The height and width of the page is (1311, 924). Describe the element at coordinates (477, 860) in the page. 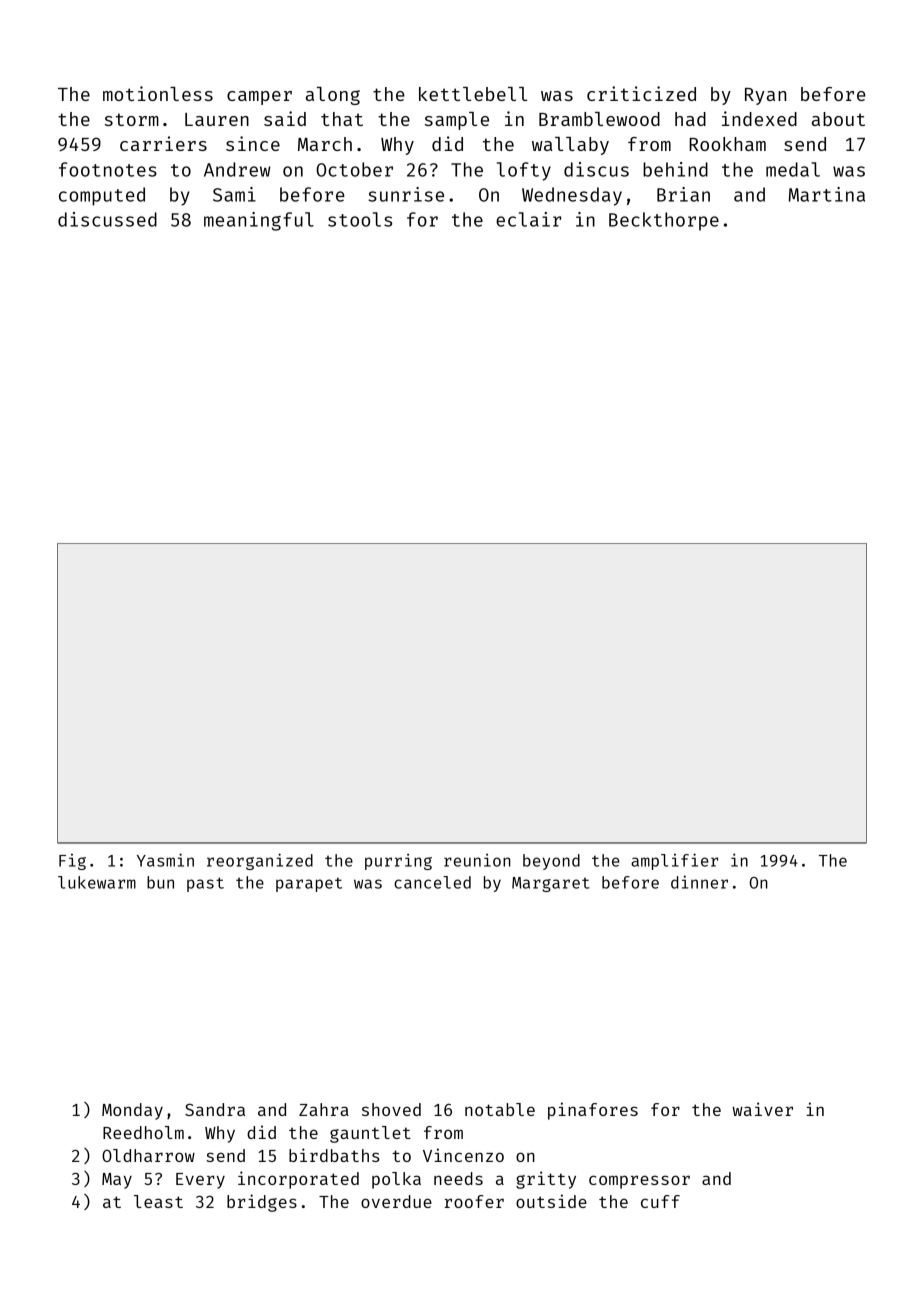

I see `reunion` at that location.
